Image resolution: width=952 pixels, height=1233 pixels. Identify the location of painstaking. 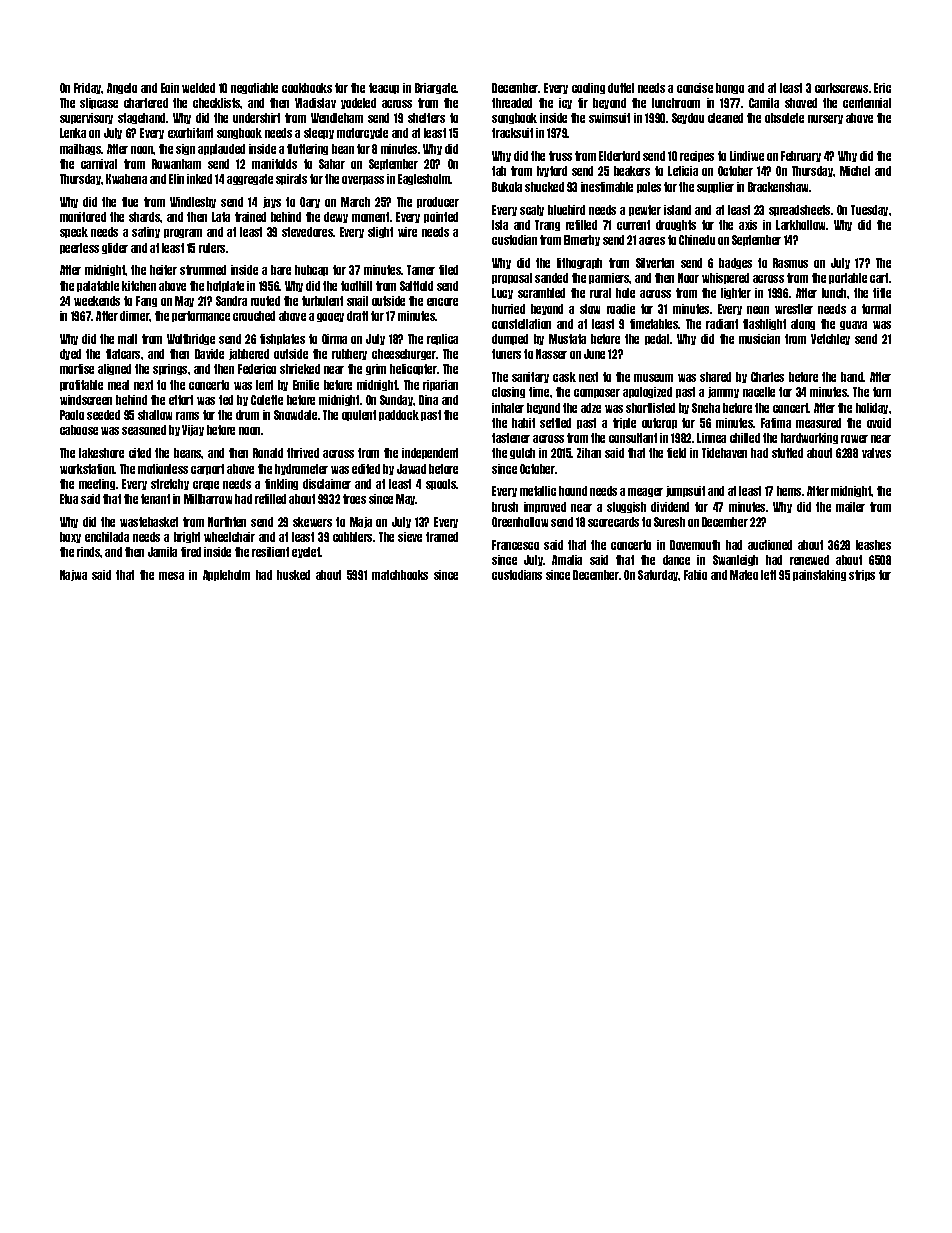
(819, 575).
